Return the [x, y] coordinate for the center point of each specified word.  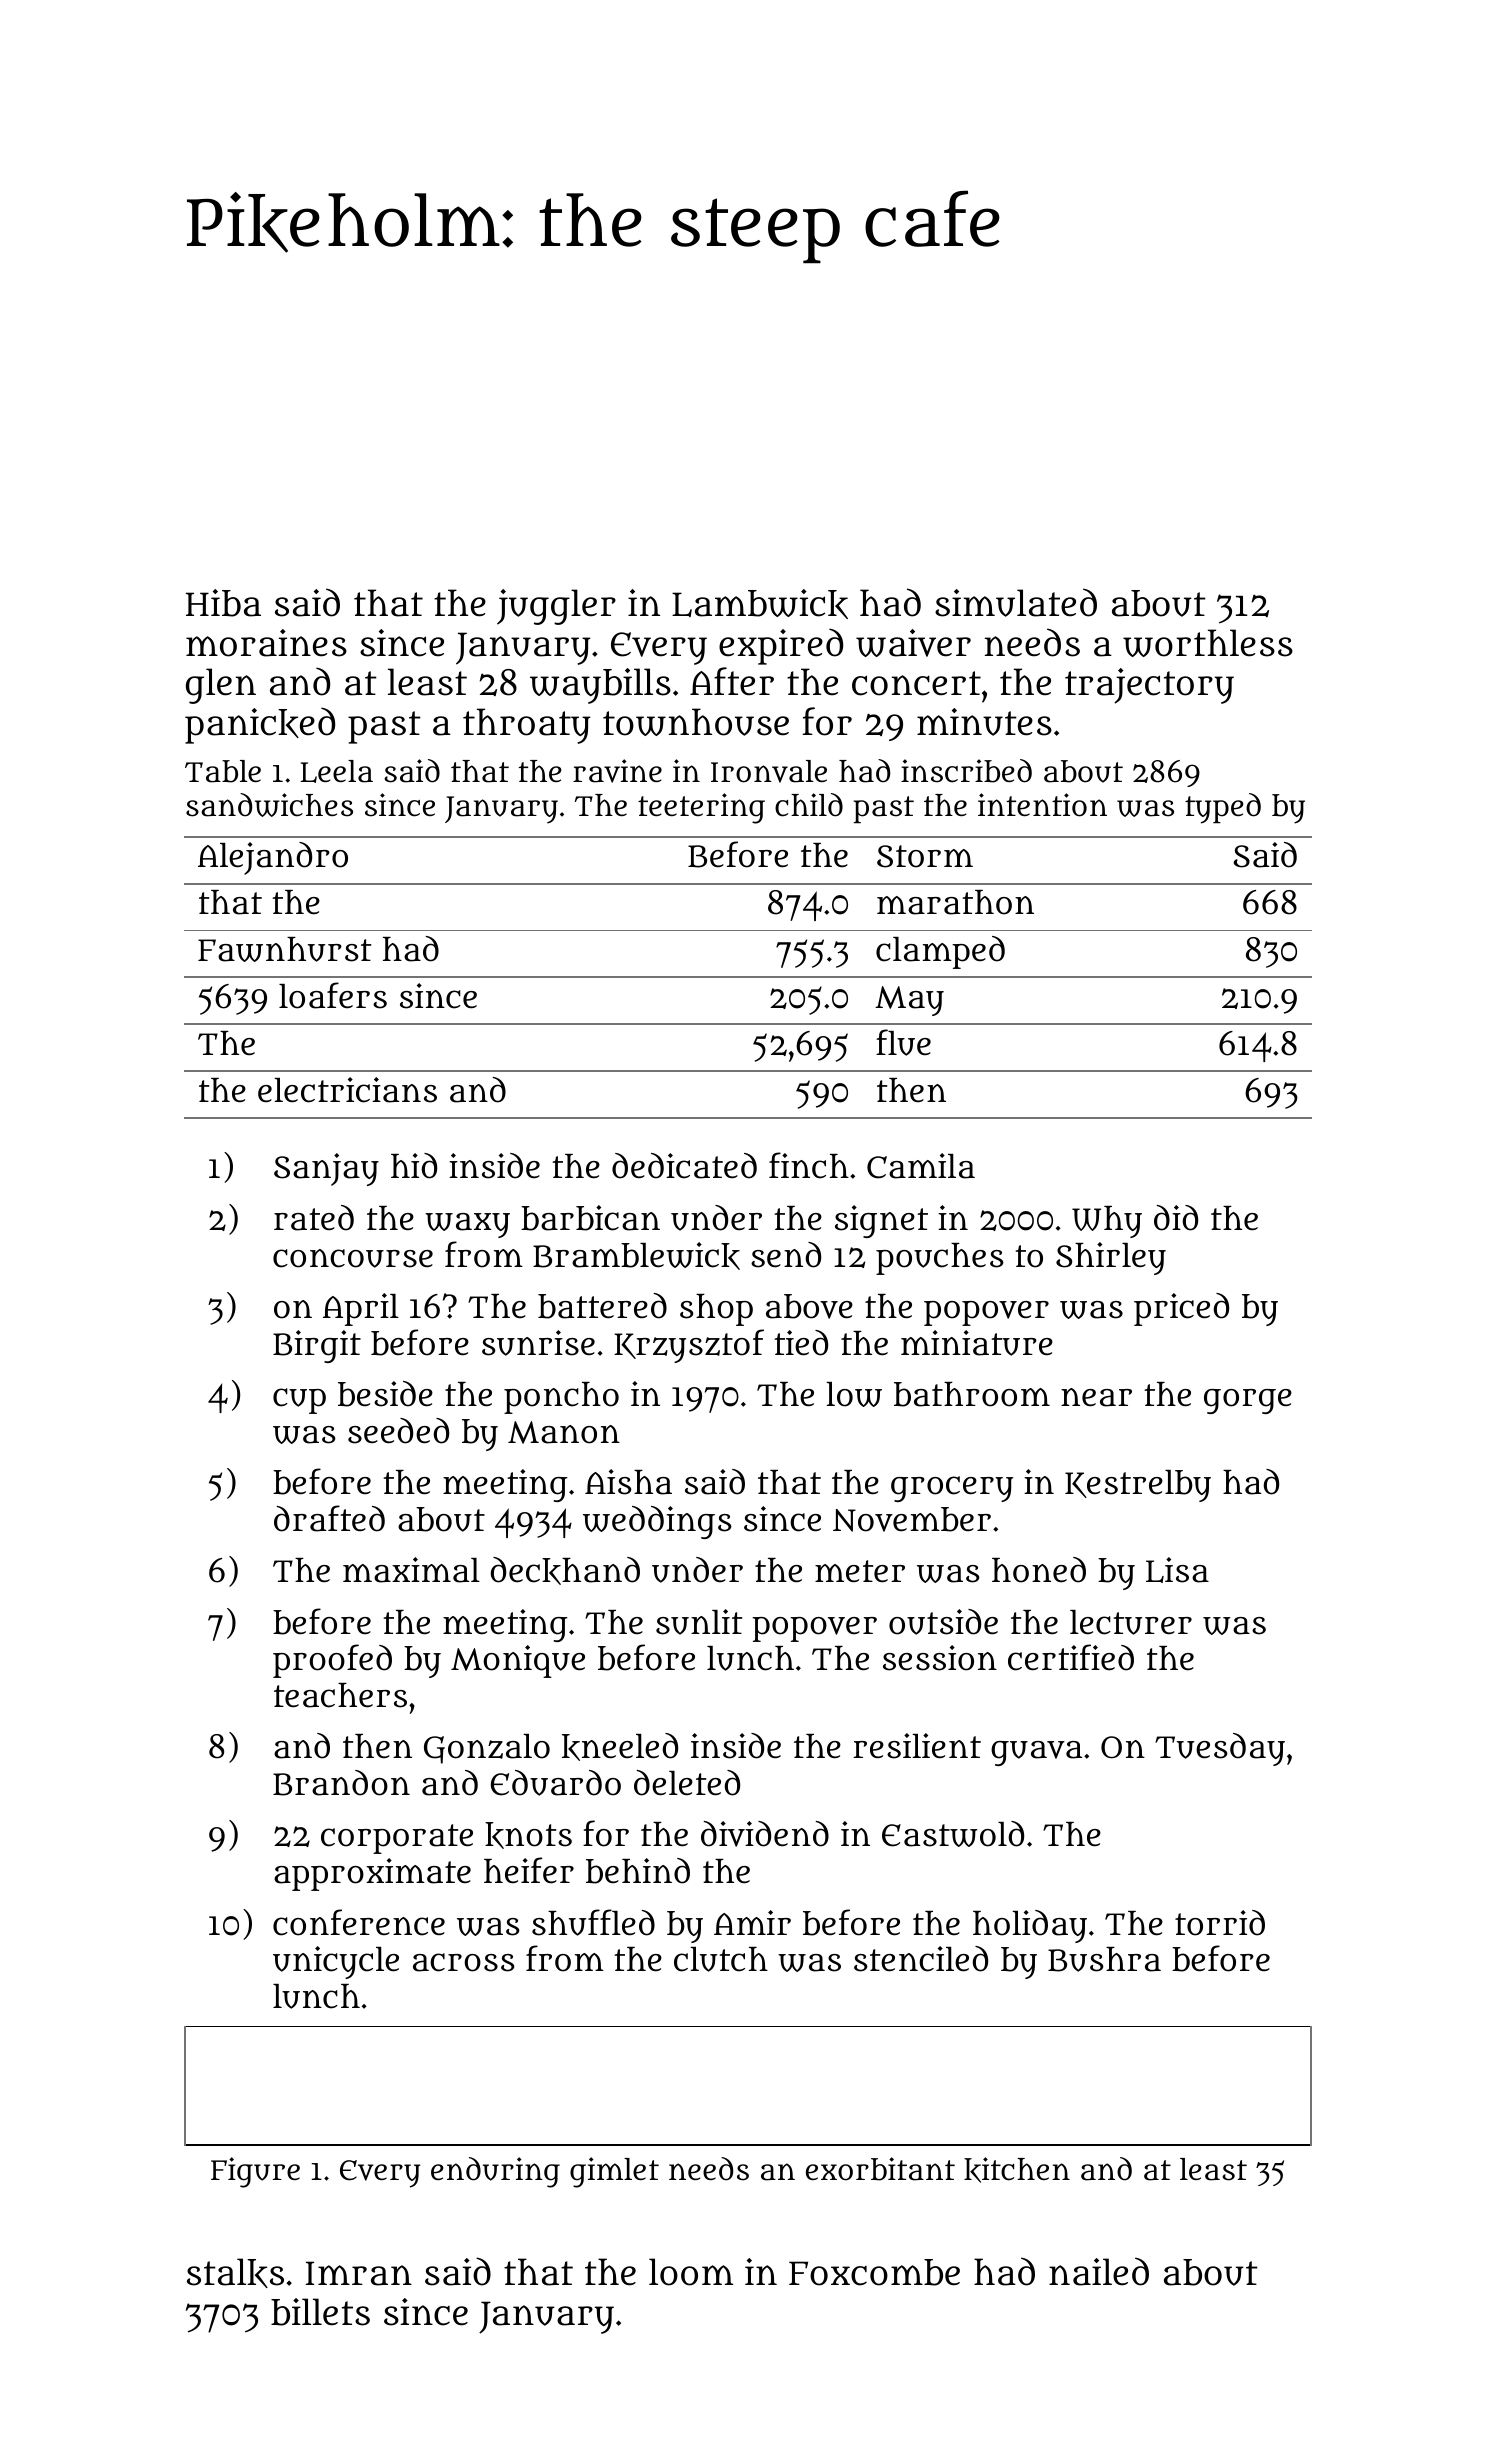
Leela [336, 771]
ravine [617, 771]
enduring [495, 2172]
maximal [411, 1570]
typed [1223, 808]
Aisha [628, 1482]
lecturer [1131, 1622]
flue [903, 1042]
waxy [467, 1225]
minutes [984, 722]
